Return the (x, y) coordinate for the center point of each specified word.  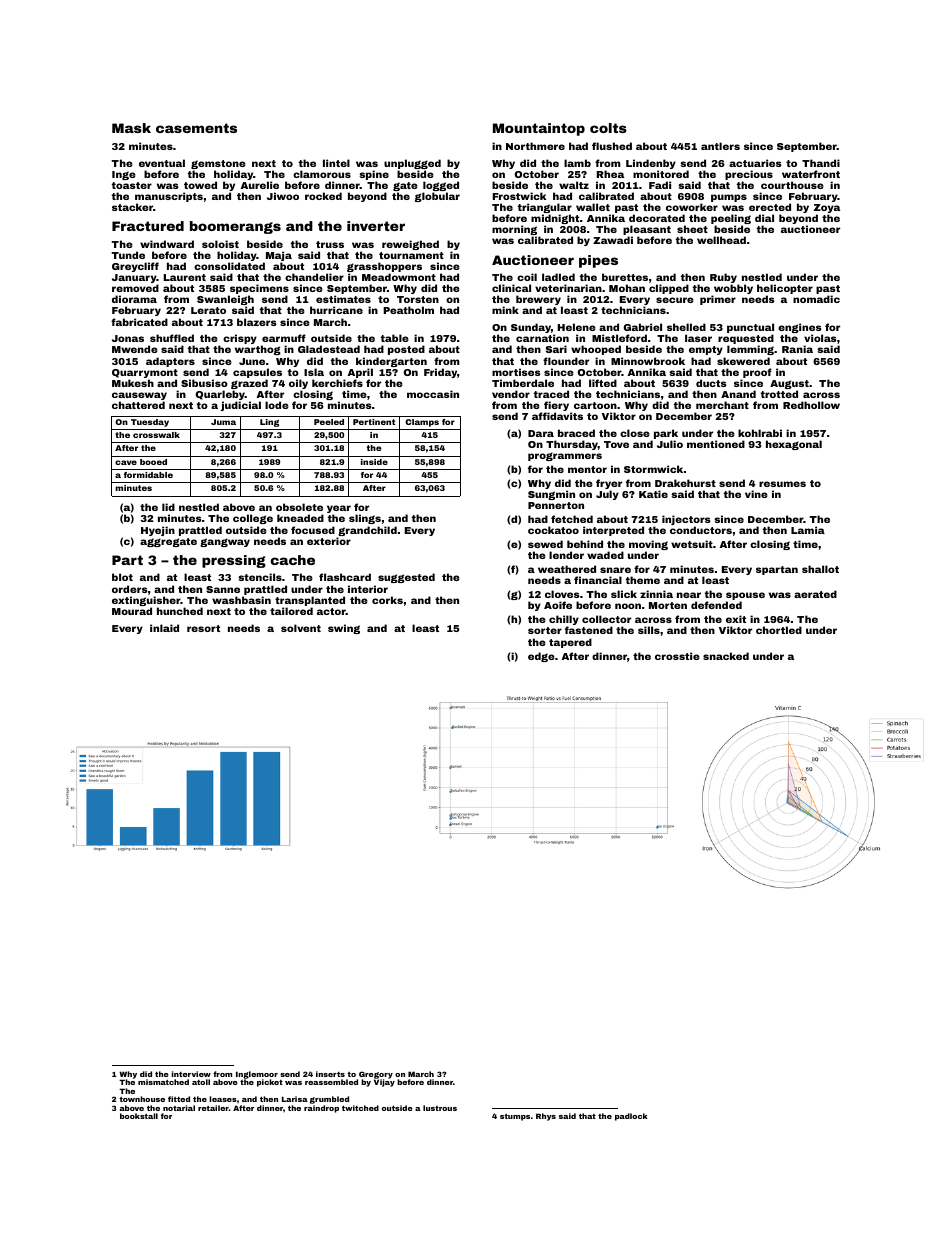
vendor (511, 394)
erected (770, 207)
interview (191, 1074)
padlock (631, 1117)
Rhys (546, 1117)
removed (135, 288)
